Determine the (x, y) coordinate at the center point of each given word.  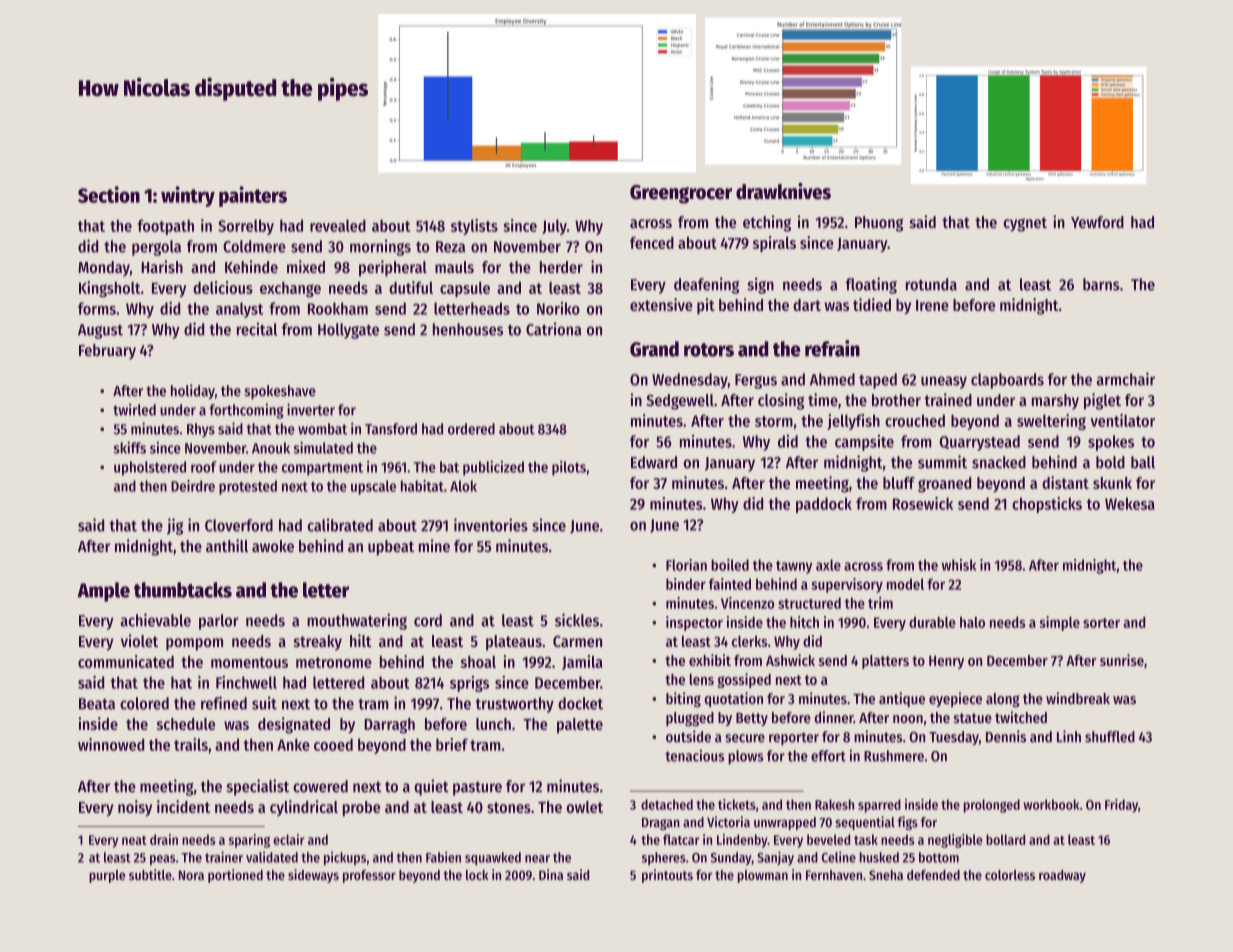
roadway (1062, 876)
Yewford (1097, 222)
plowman (763, 876)
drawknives (783, 191)
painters (253, 196)
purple (107, 876)
